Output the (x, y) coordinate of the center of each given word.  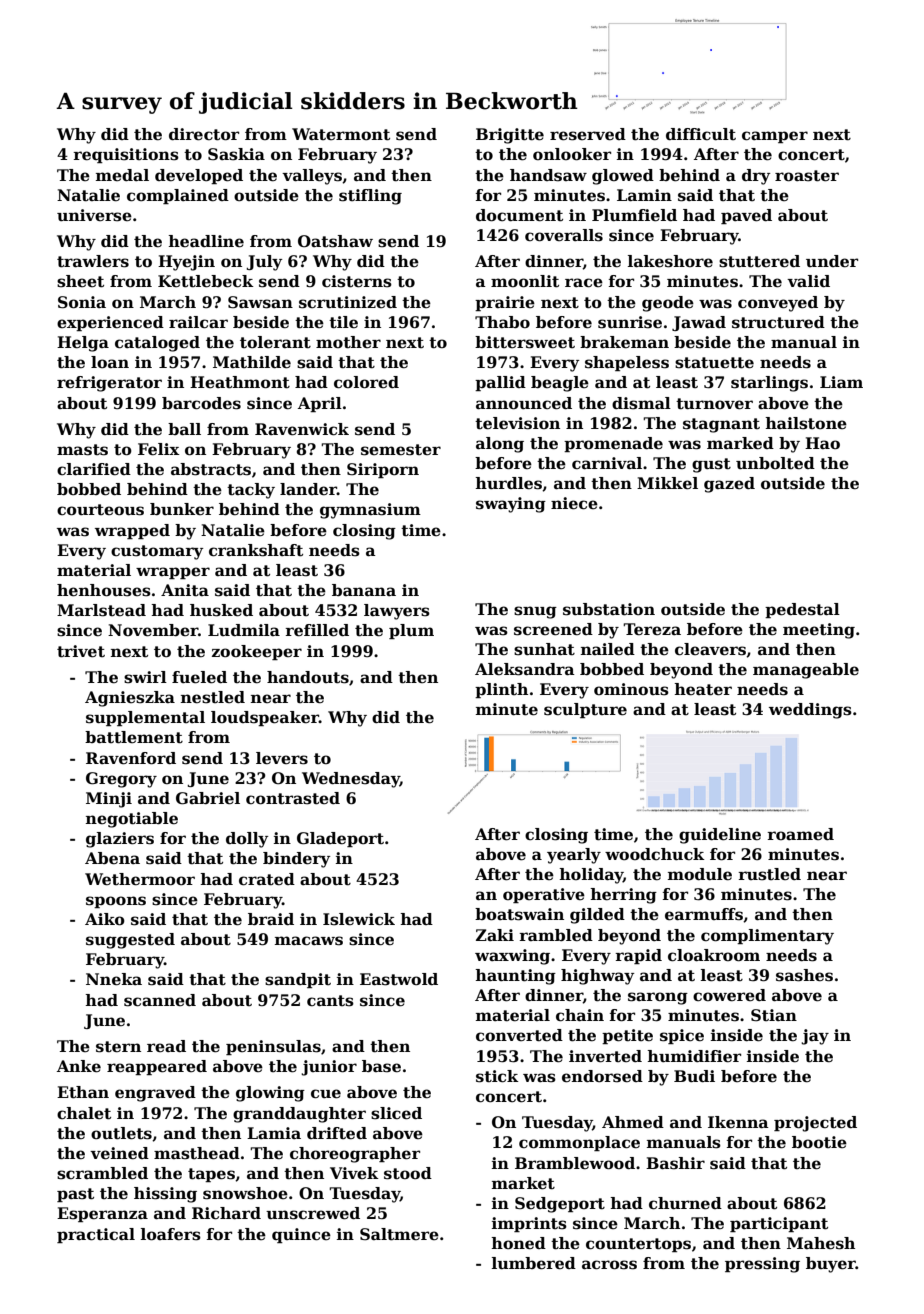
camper (775, 137)
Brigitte (510, 136)
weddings (810, 711)
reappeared (157, 1067)
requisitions (126, 155)
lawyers (397, 612)
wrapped (132, 531)
